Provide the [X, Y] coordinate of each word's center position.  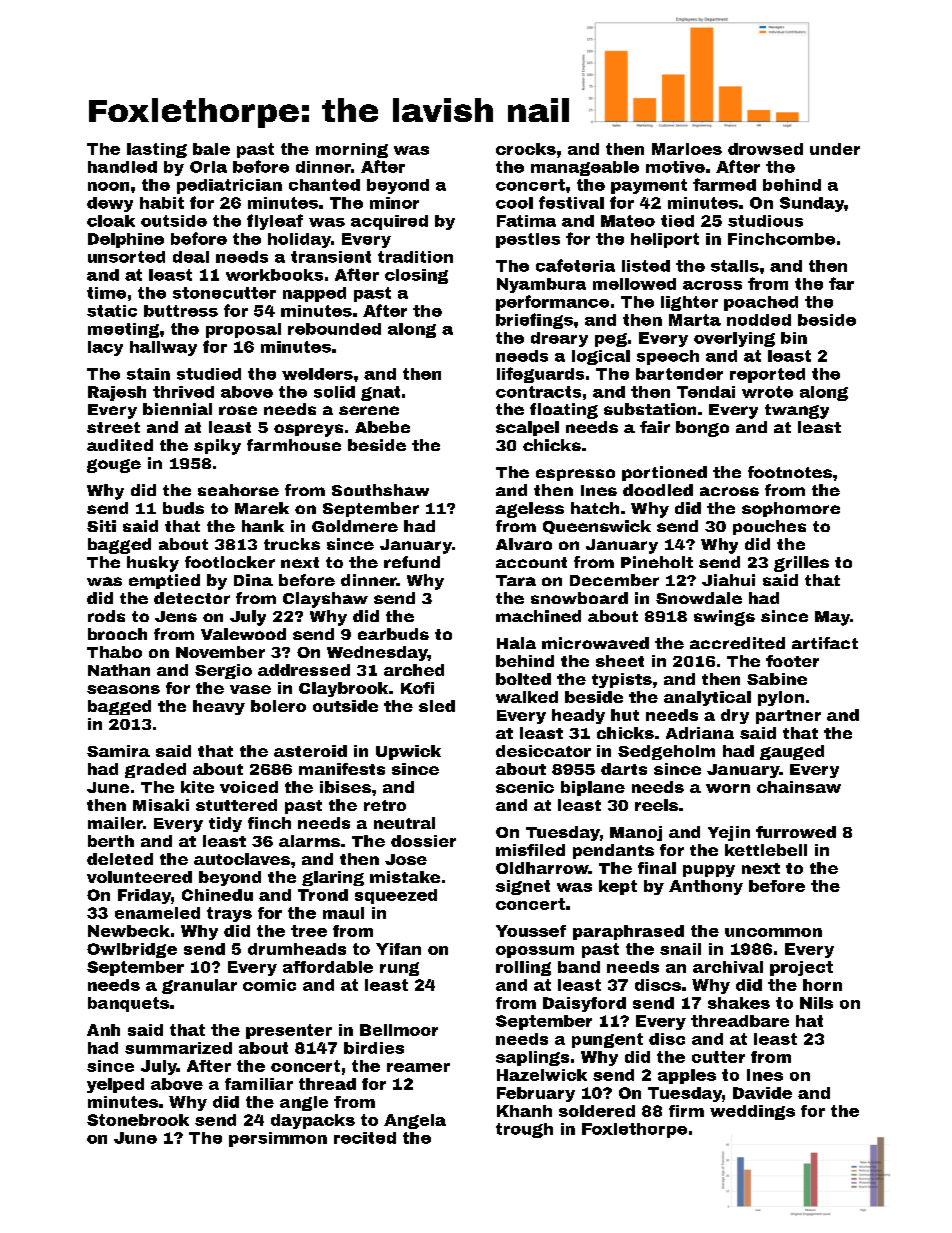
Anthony [706, 887]
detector [192, 598]
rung [399, 969]
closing [416, 276]
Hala [516, 643]
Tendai [706, 392]
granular [199, 986]
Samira [118, 751]
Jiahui [728, 580]
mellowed [634, 284]
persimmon [278, 1139]
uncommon [773, 932]
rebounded [334, 329]
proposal [243, 330]
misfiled [530, 850]
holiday [299, 240]
